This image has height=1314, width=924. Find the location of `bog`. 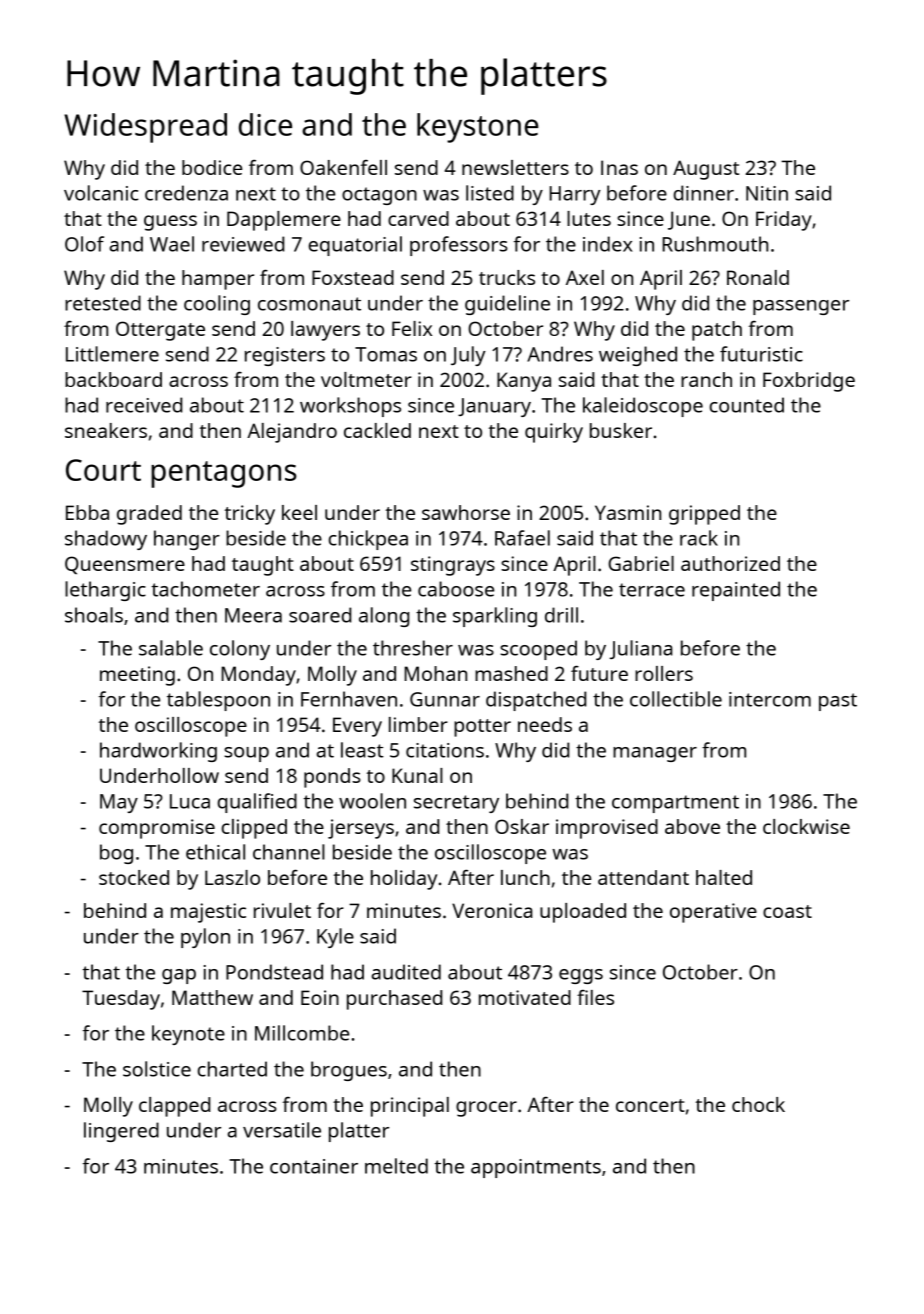

bog is located at coordinates (116, 854).
